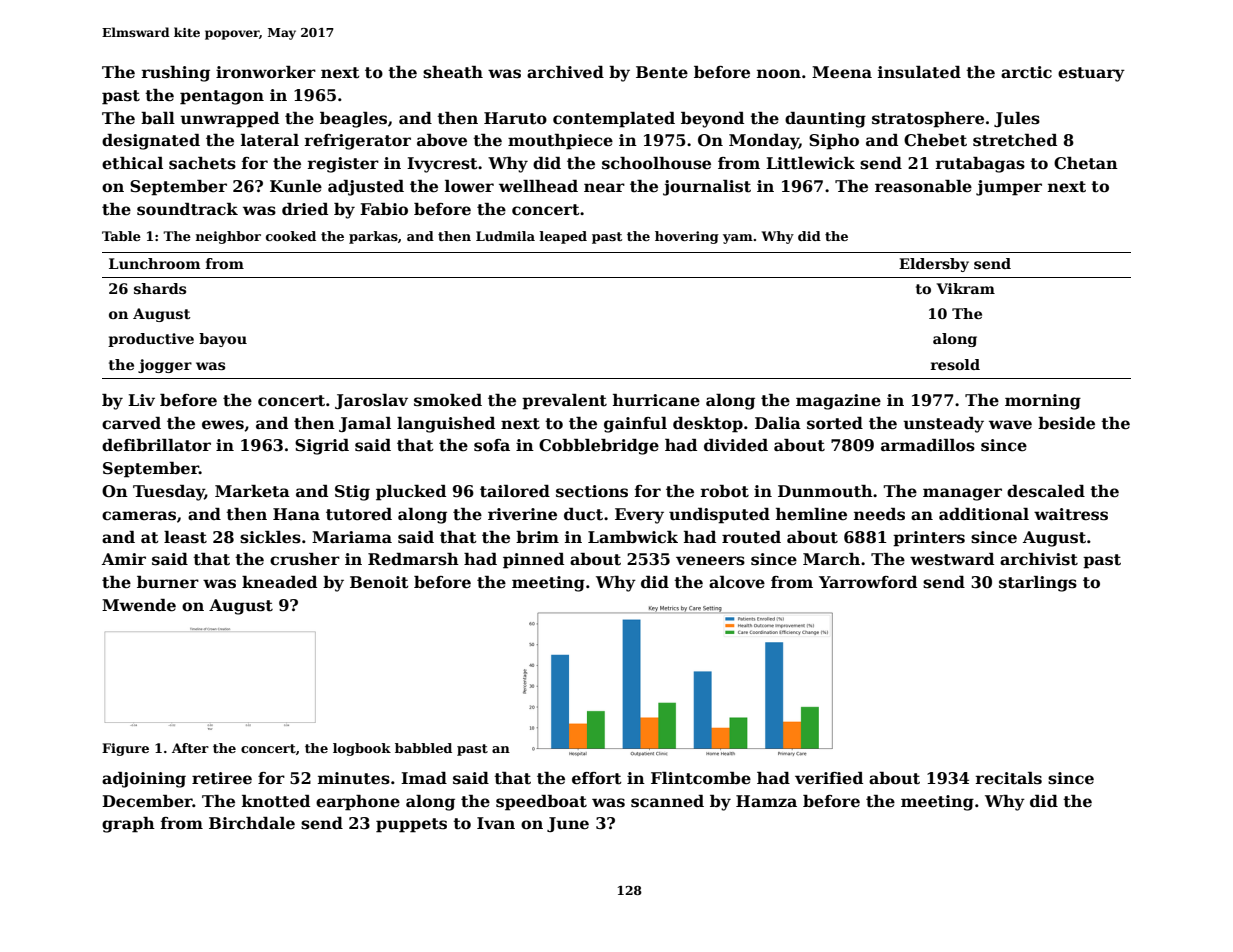 This image has height=952, width=1233. What do you see at coordinates (384, 209) in the image?
I see `Fabio` at bounding box center [384, 209].
